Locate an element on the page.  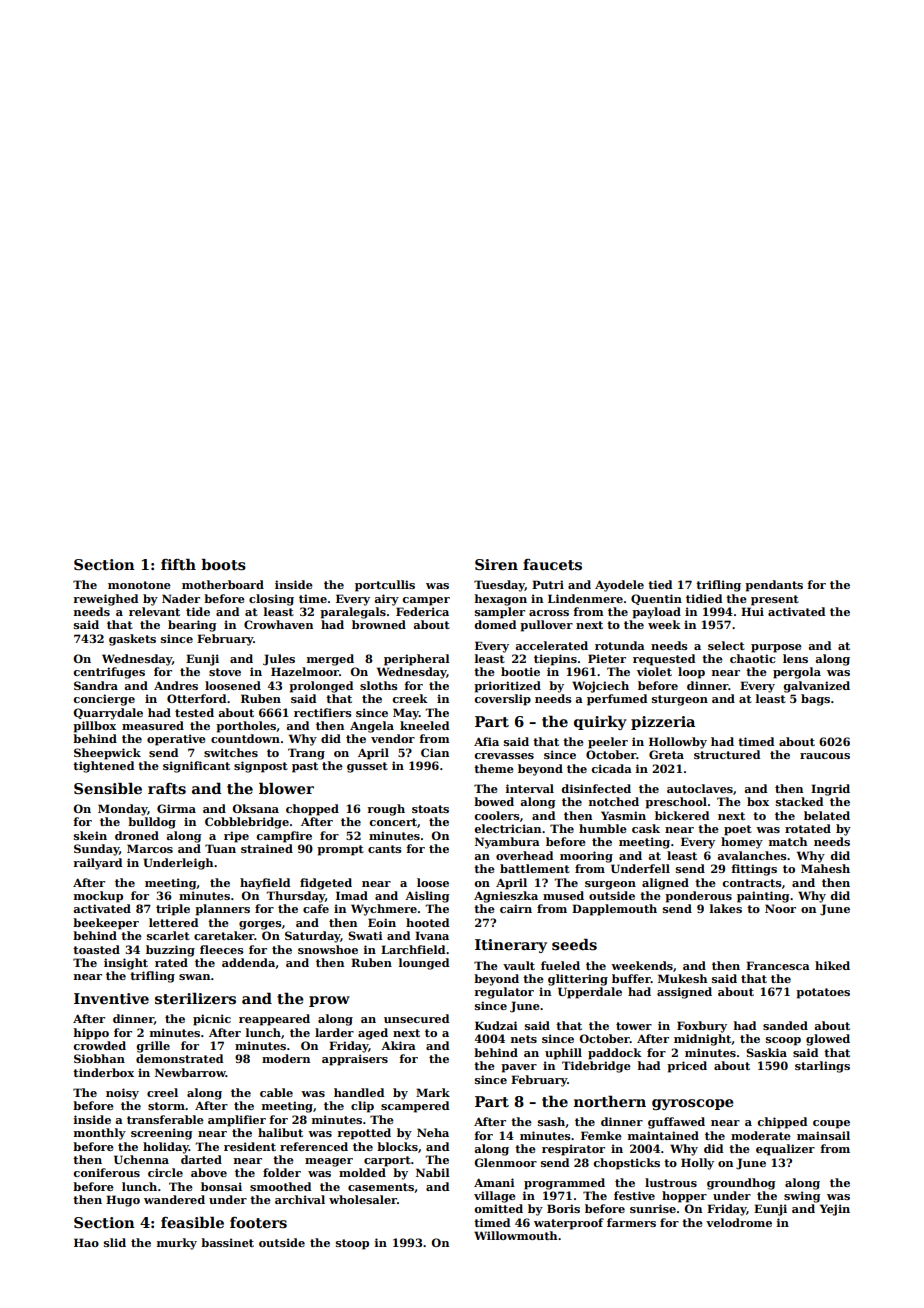
Noor is located at coordinates (780, 908).
